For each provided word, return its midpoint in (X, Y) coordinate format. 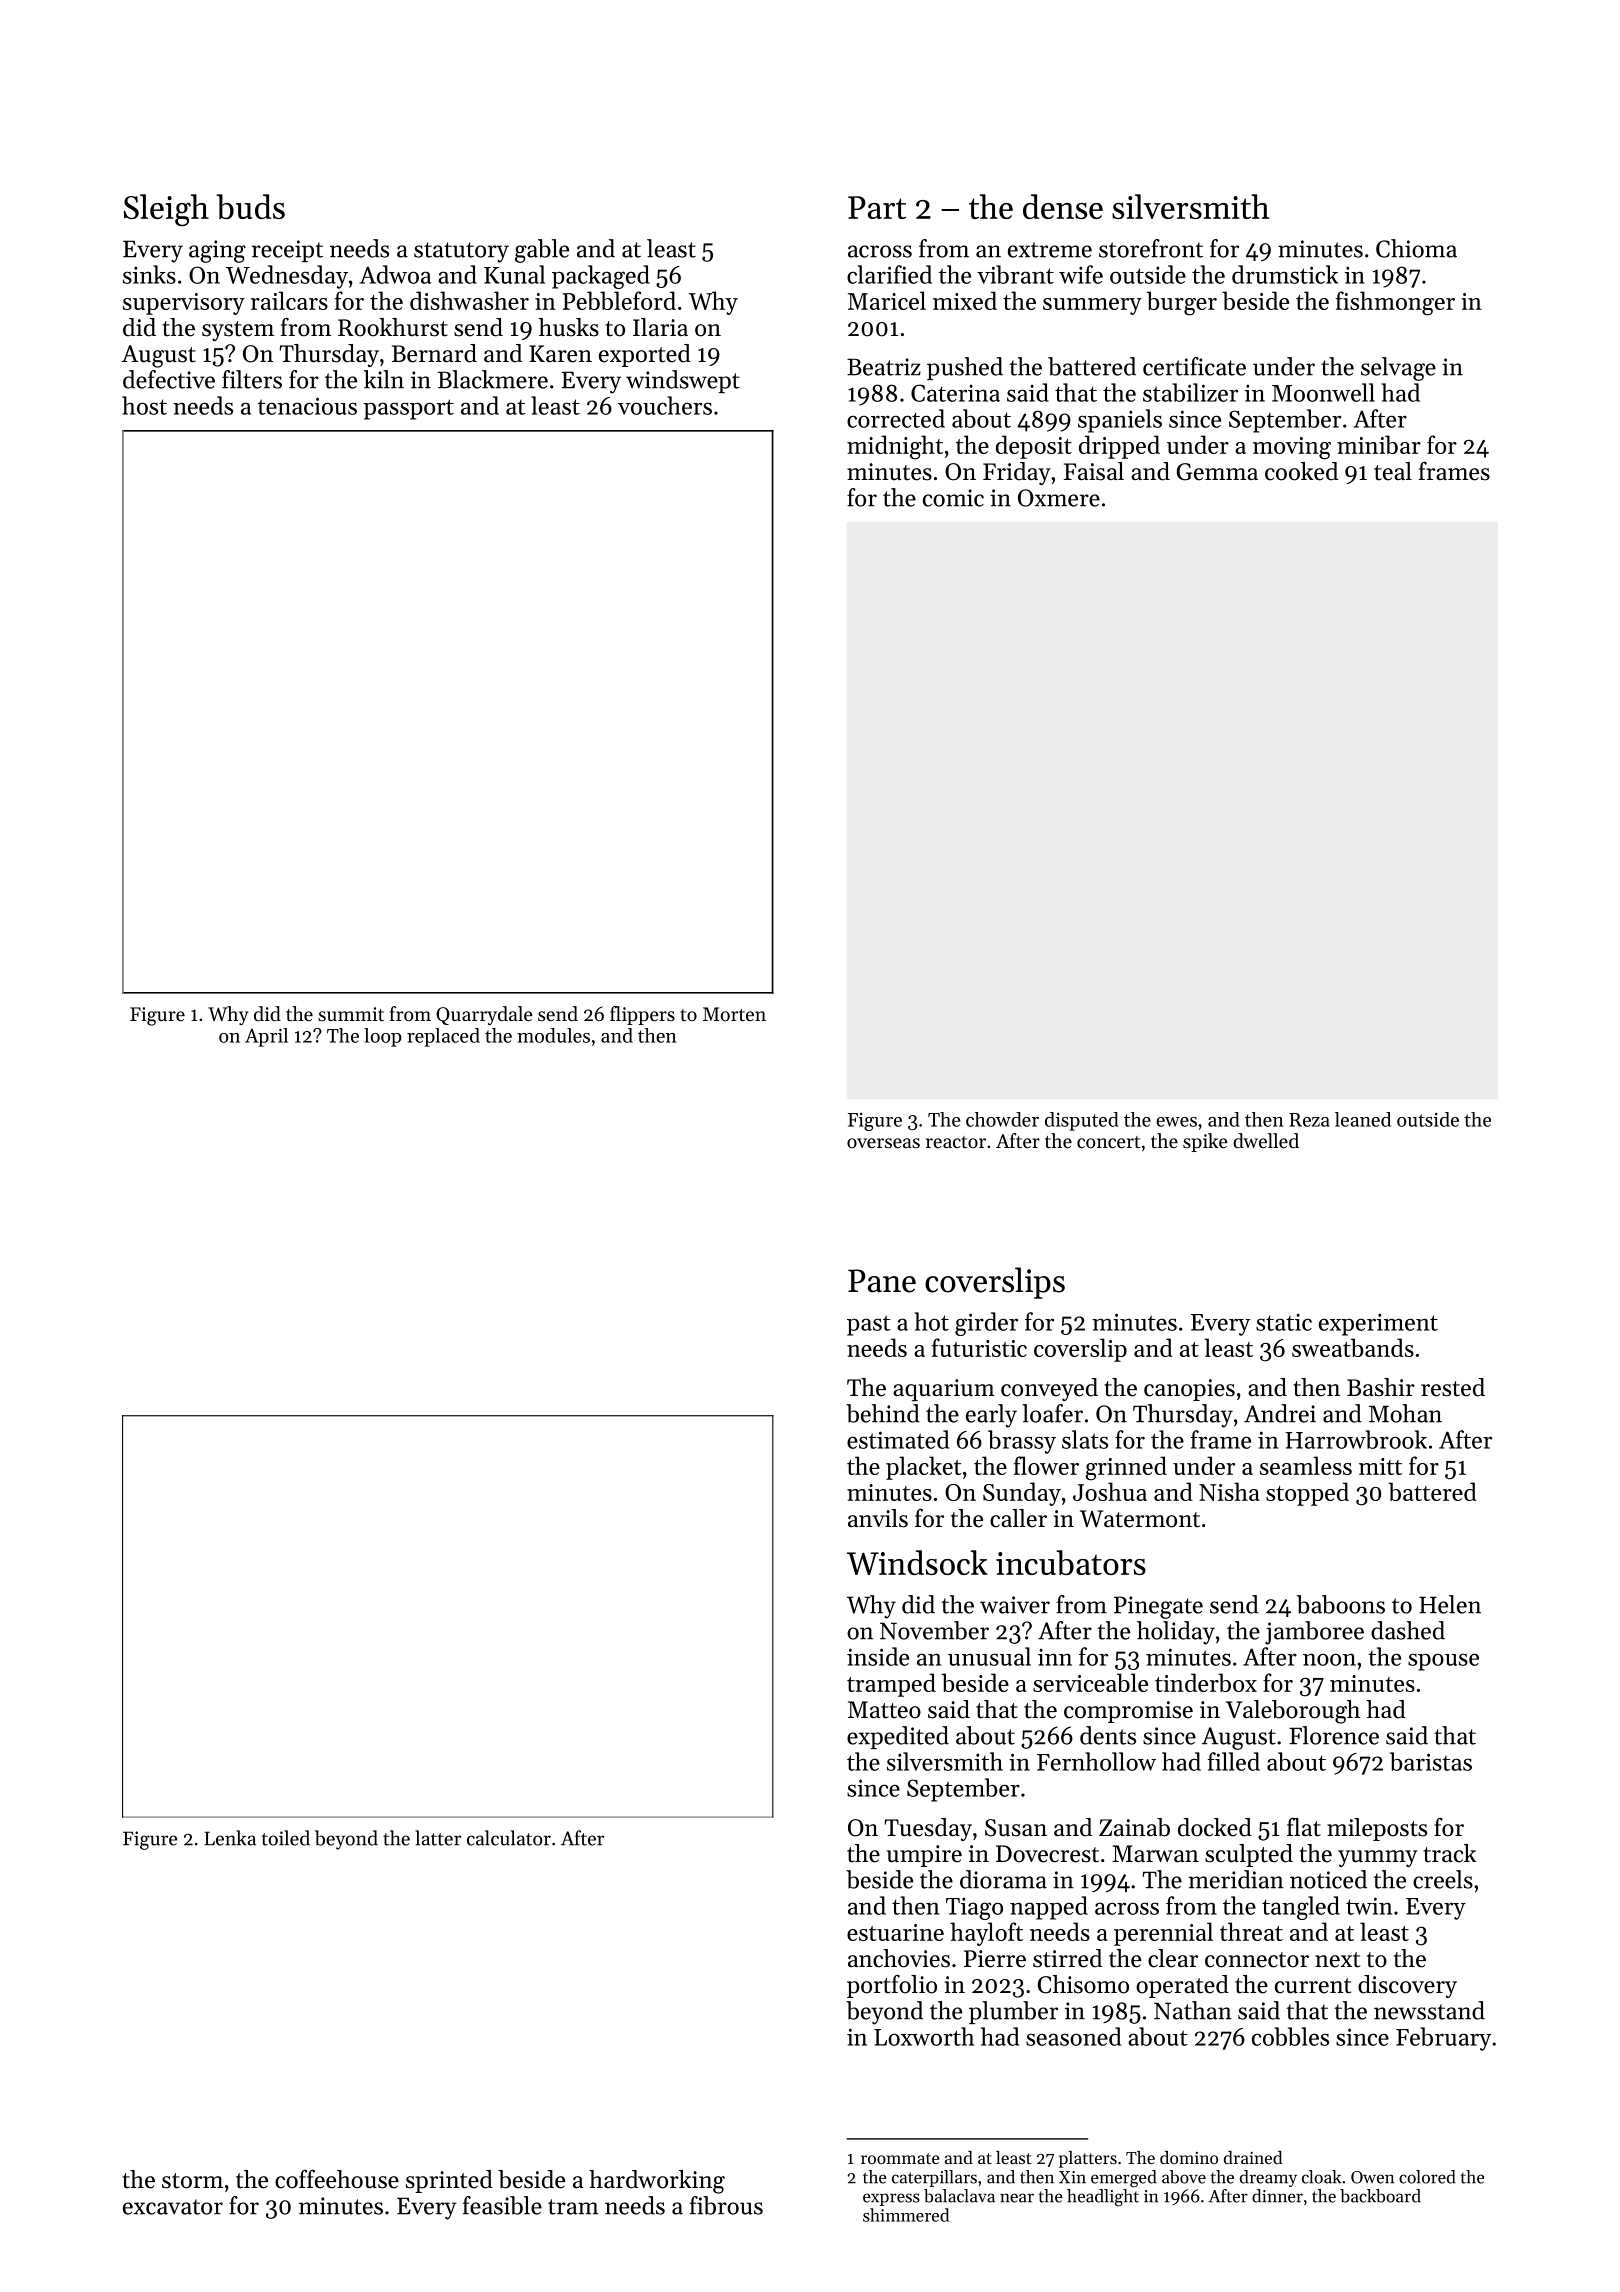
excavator (173, 2207)
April (266, 1037)
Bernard (434, 353)
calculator (509, 1838)
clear (1173, 1958)
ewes (1176, 1122)
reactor (956, 1142)
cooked (1301, 471)
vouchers (665, 405)
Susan (1016, 1828)
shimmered (906, 2215)
